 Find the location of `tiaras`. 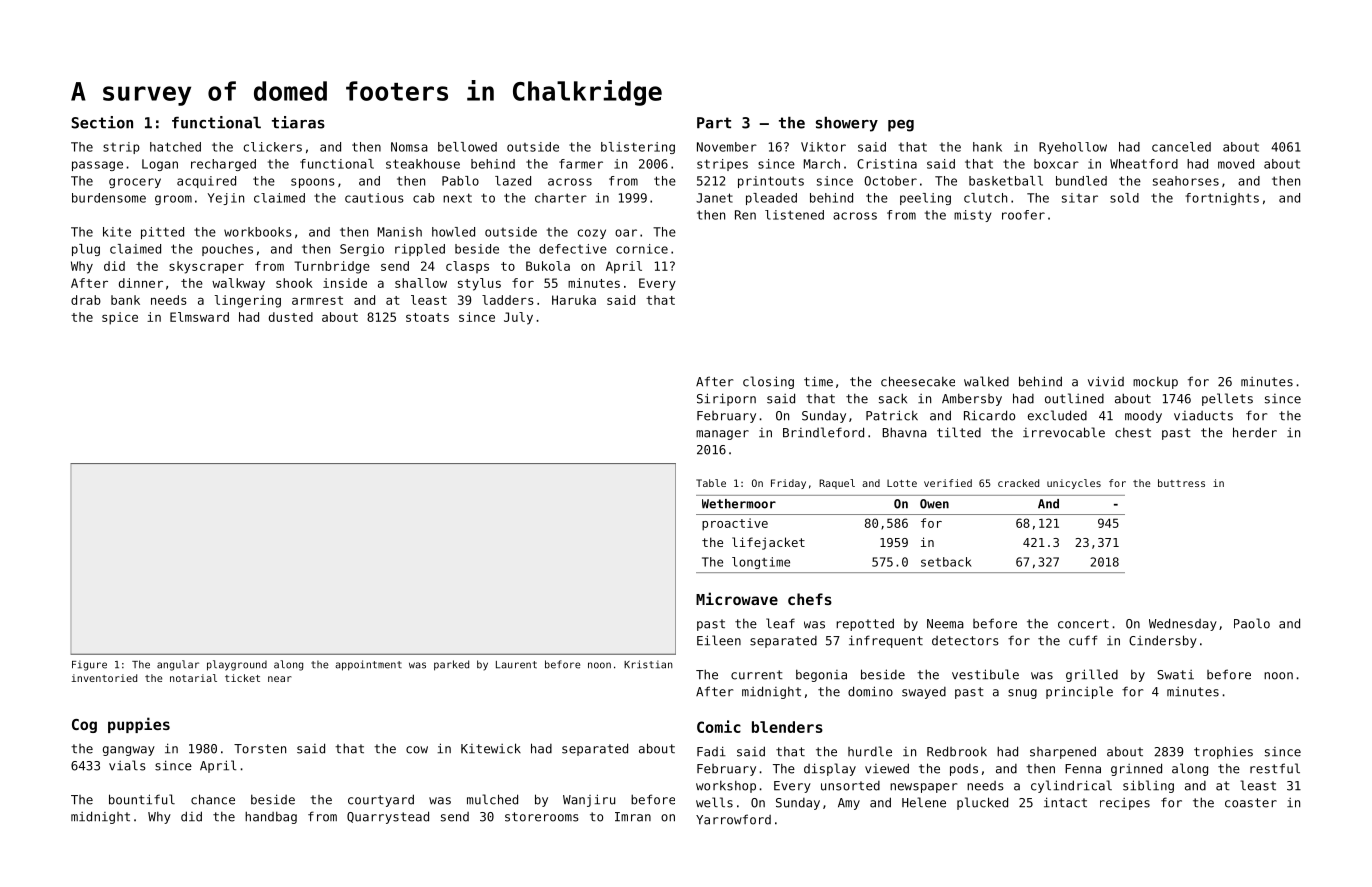

tiaras is located at coordinates (298, 122).
